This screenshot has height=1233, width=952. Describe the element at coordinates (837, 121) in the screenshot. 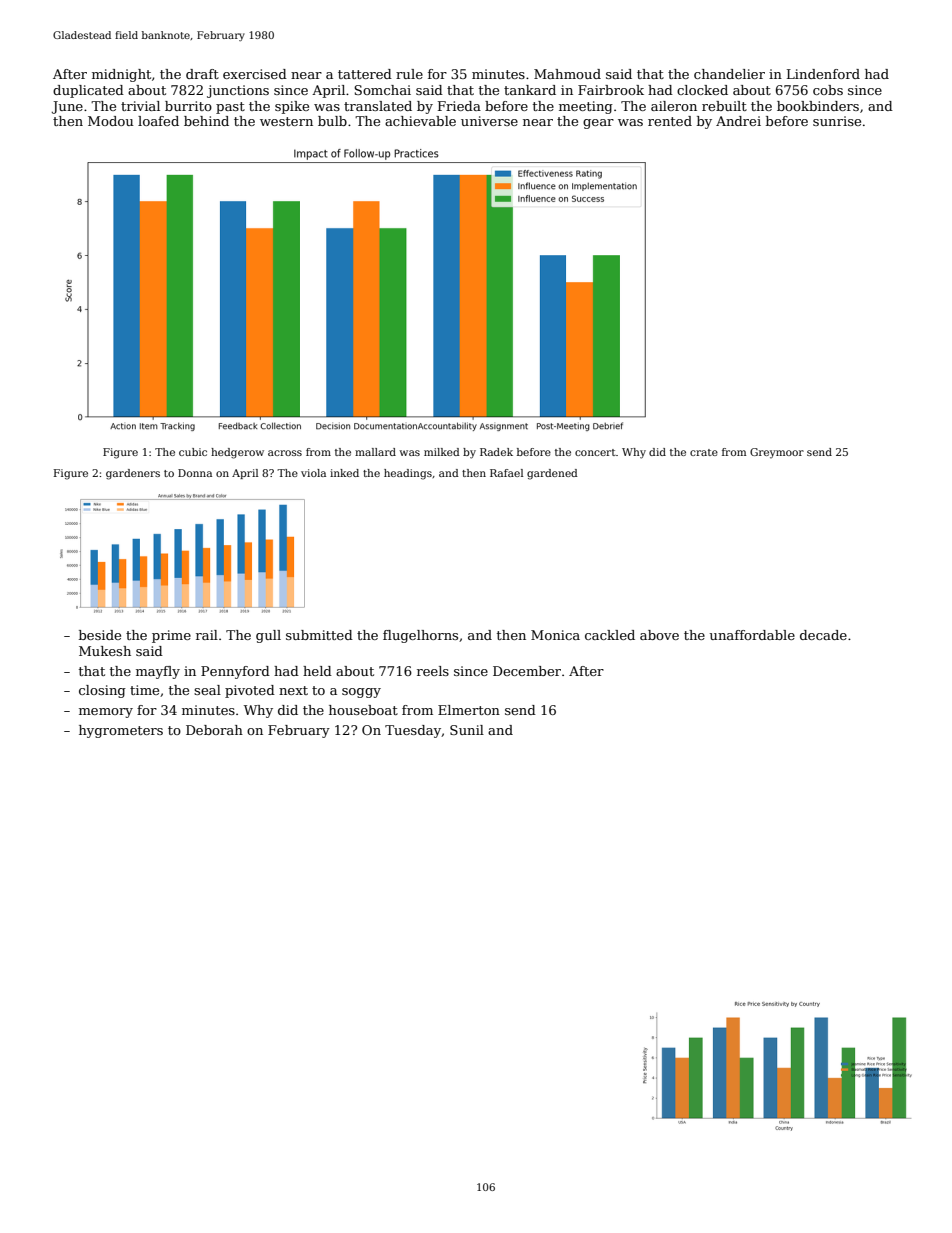

I see `sunrise` at that location.
